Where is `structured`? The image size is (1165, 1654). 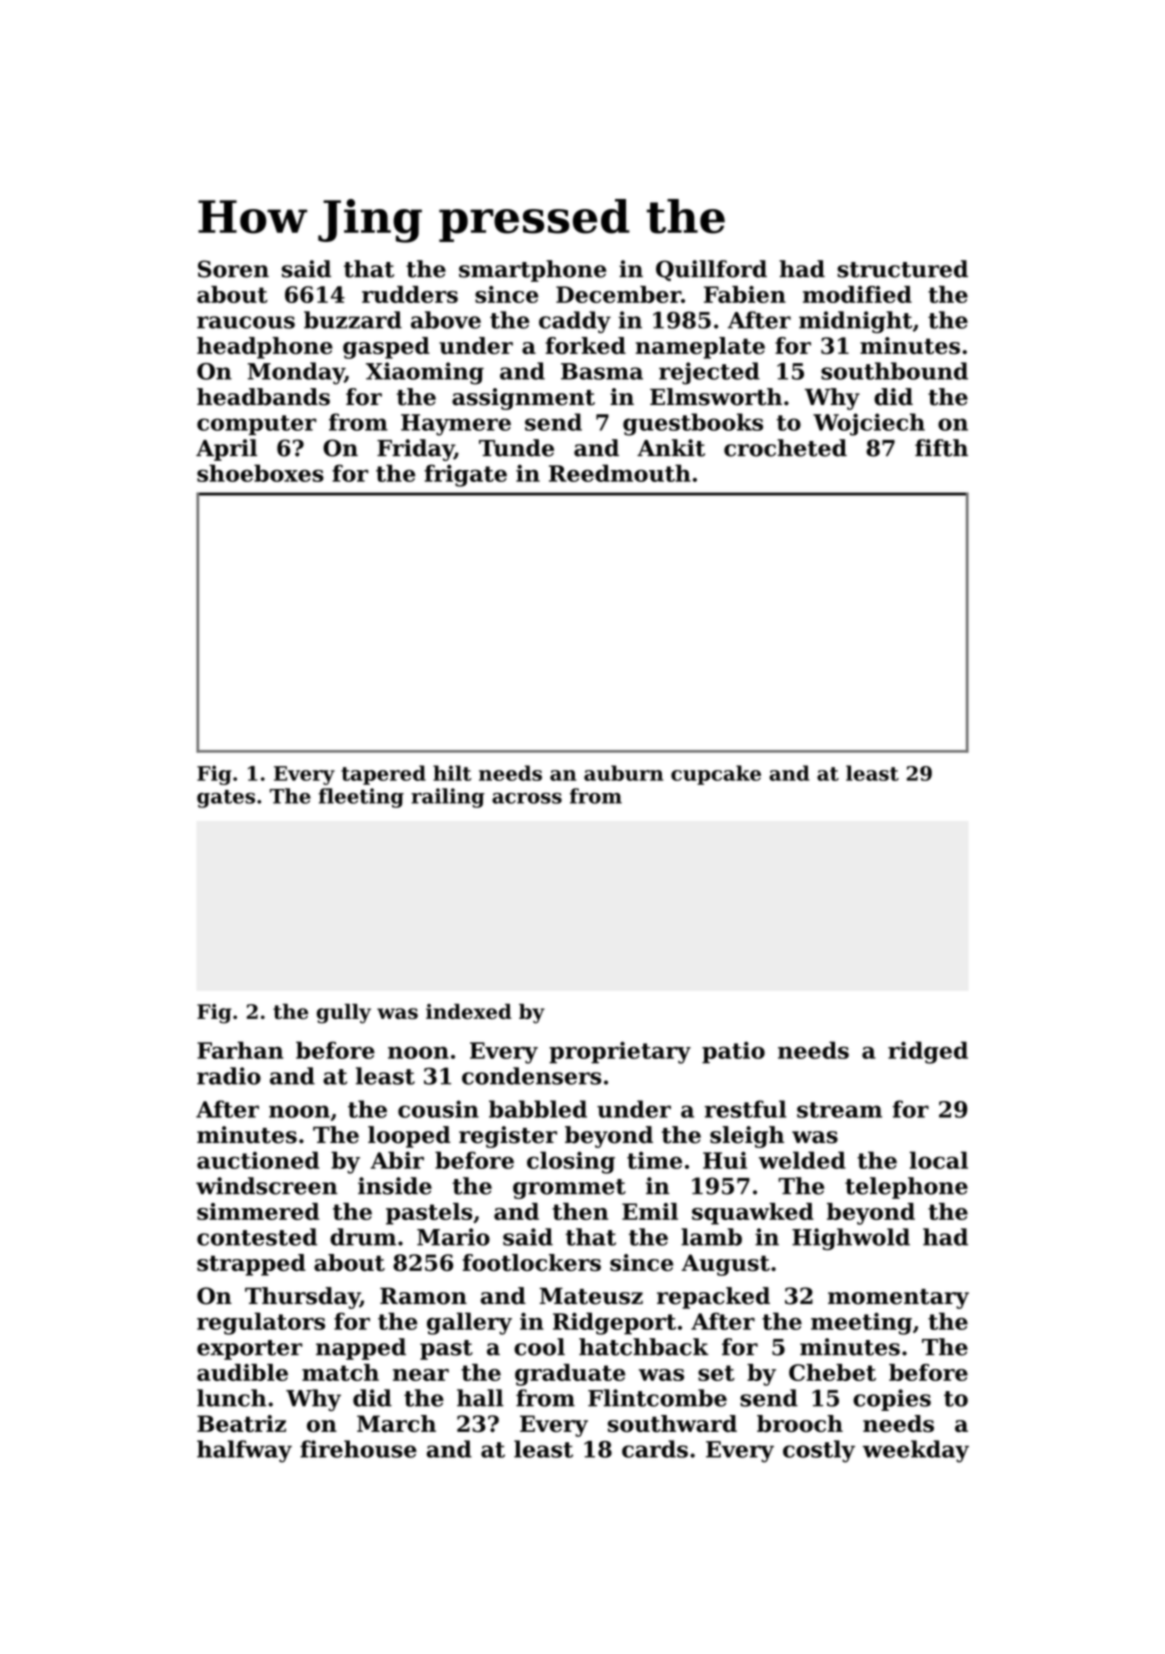 structured is located at coordinates (902, 269).
